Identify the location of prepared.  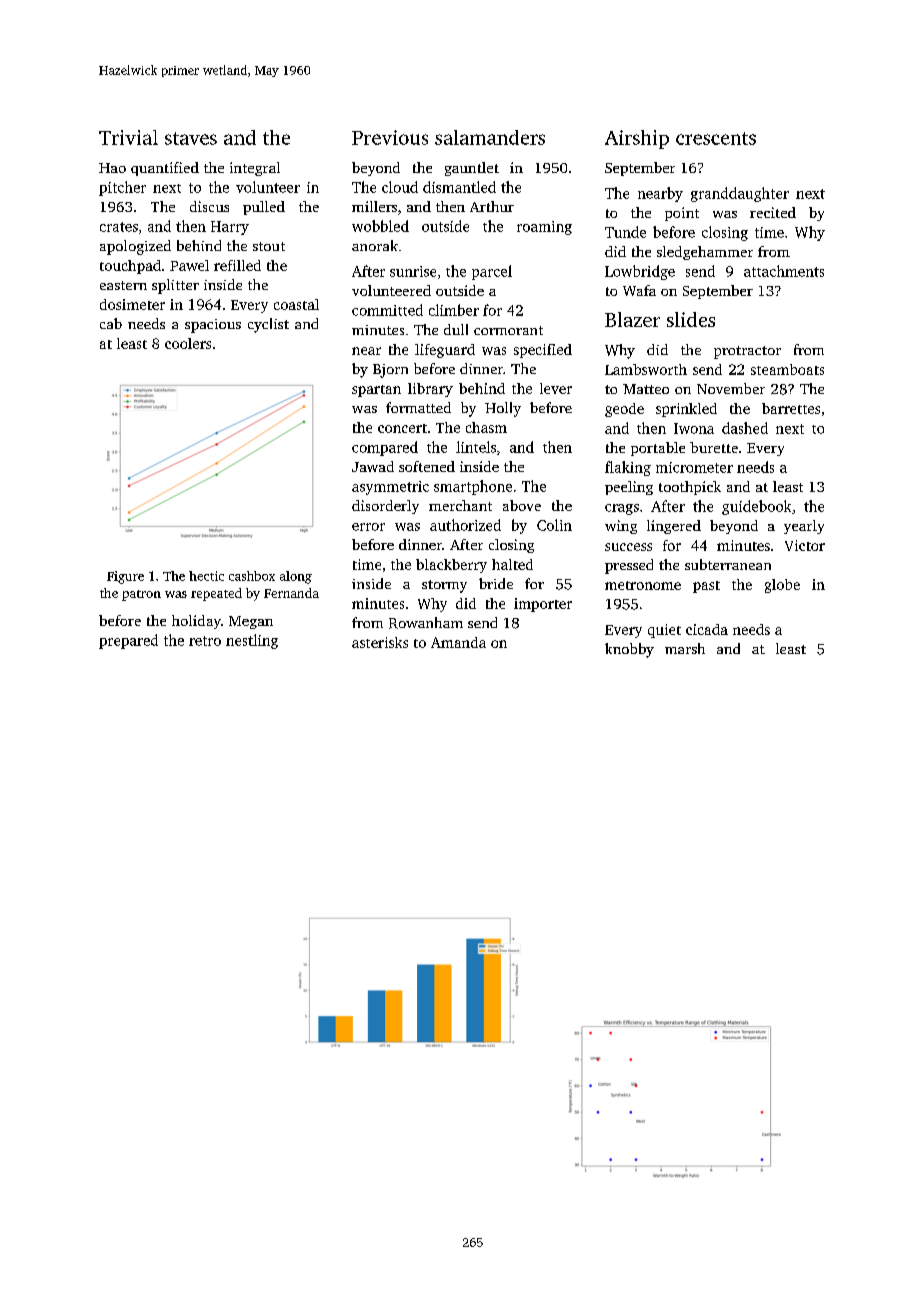
(128, 641).
